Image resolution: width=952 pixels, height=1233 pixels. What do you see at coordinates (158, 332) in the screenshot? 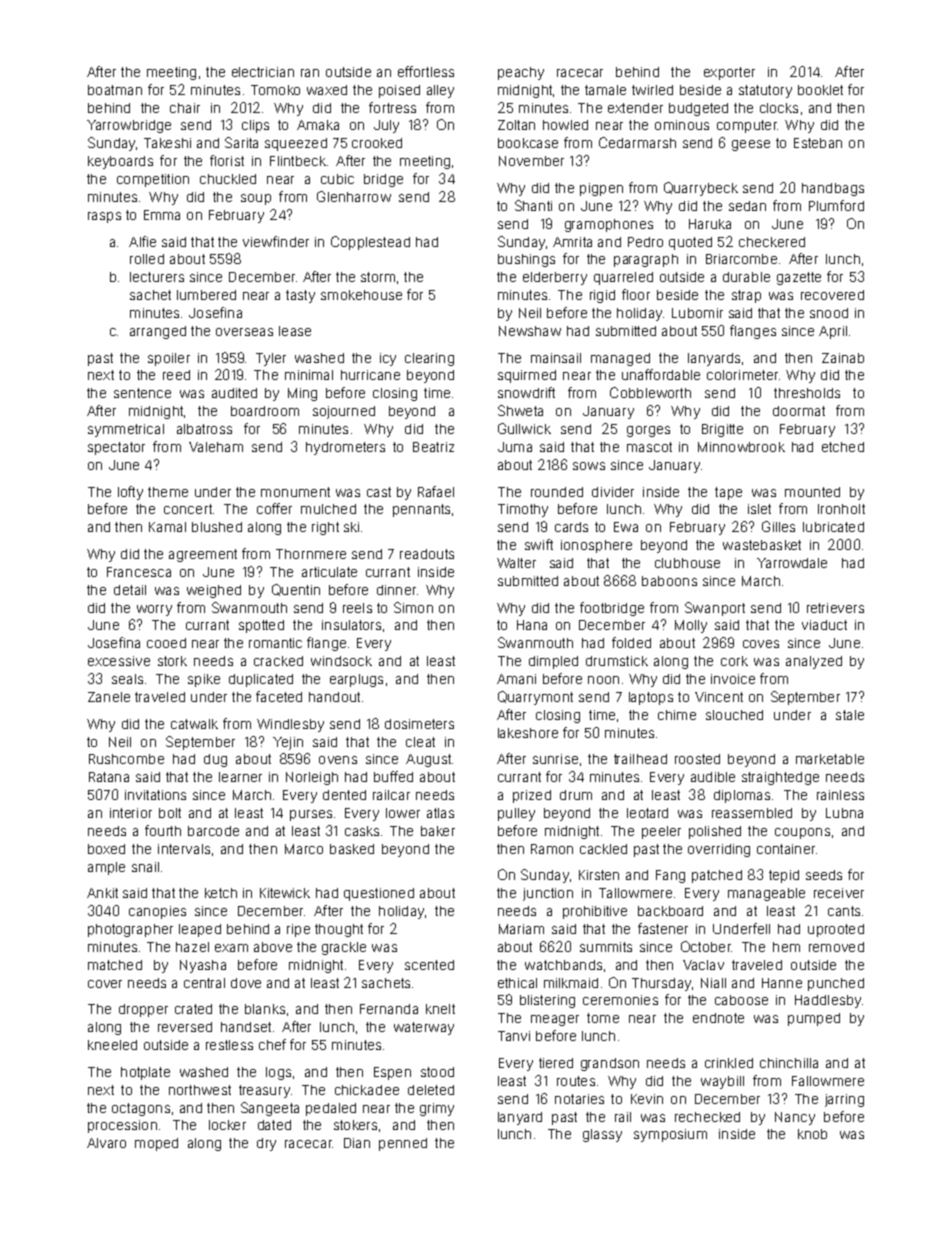
I see `arranged` at bounding box center [158, 332].
